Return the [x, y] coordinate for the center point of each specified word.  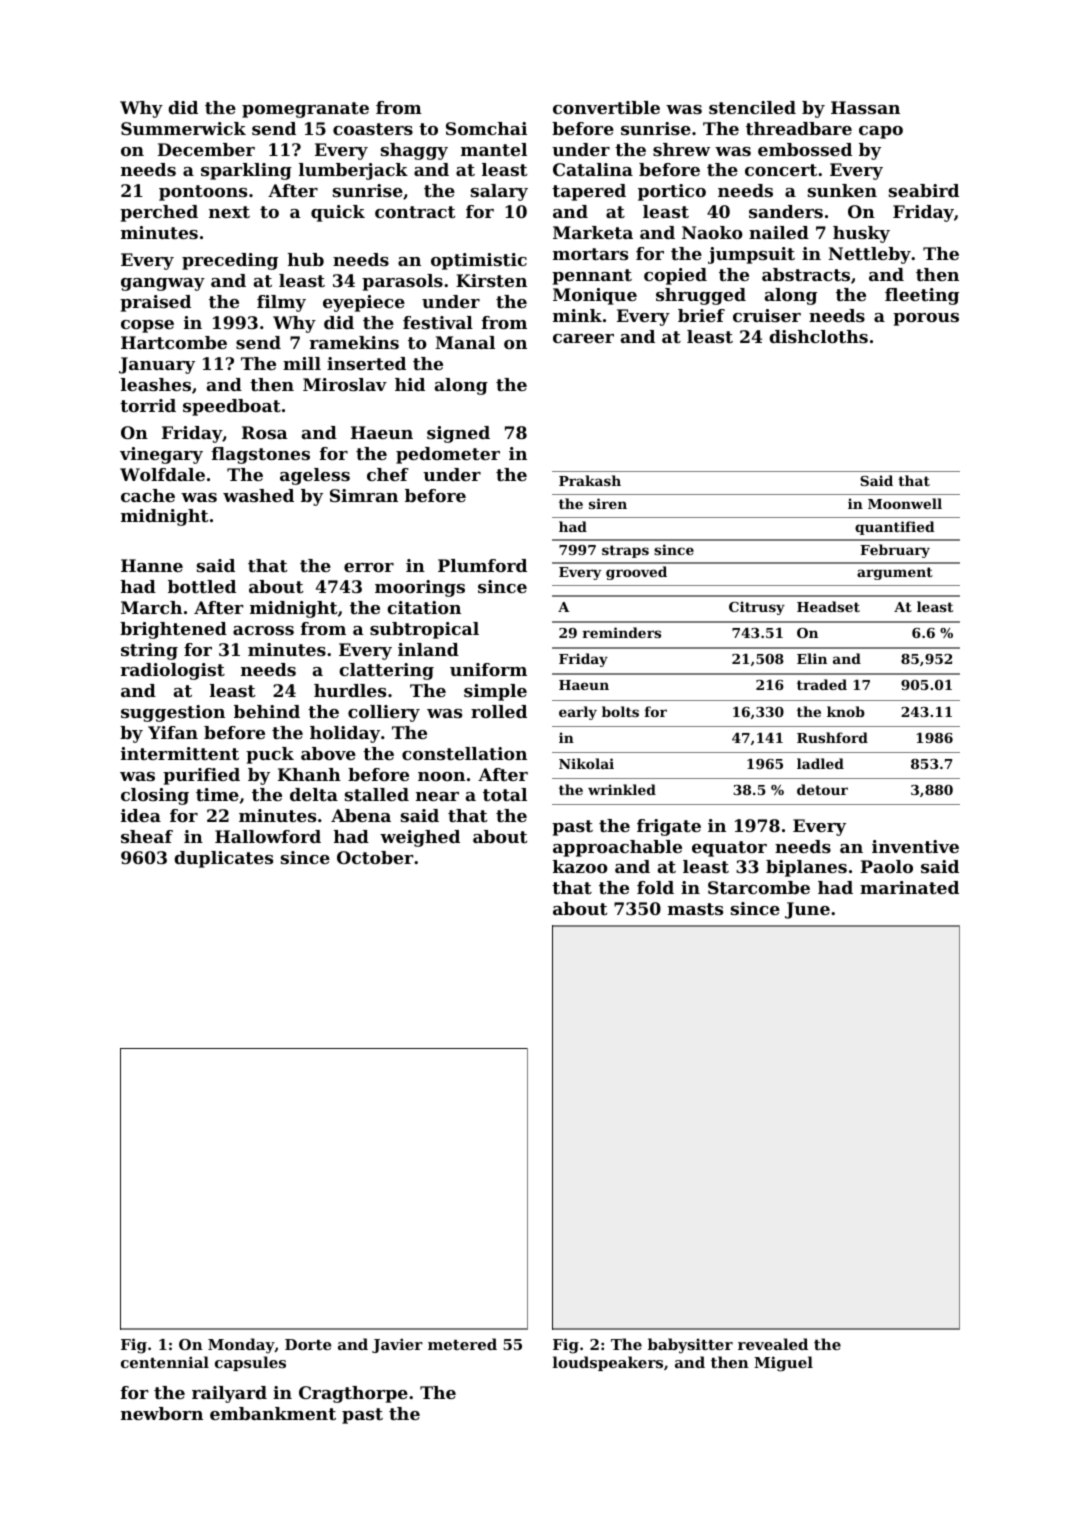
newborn [162, 1413]
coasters [373, 129]
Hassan [865, 107]
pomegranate [305, 110]
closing [155, 796]
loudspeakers [608, 1363]
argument [895, 573]
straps [625, 551]
